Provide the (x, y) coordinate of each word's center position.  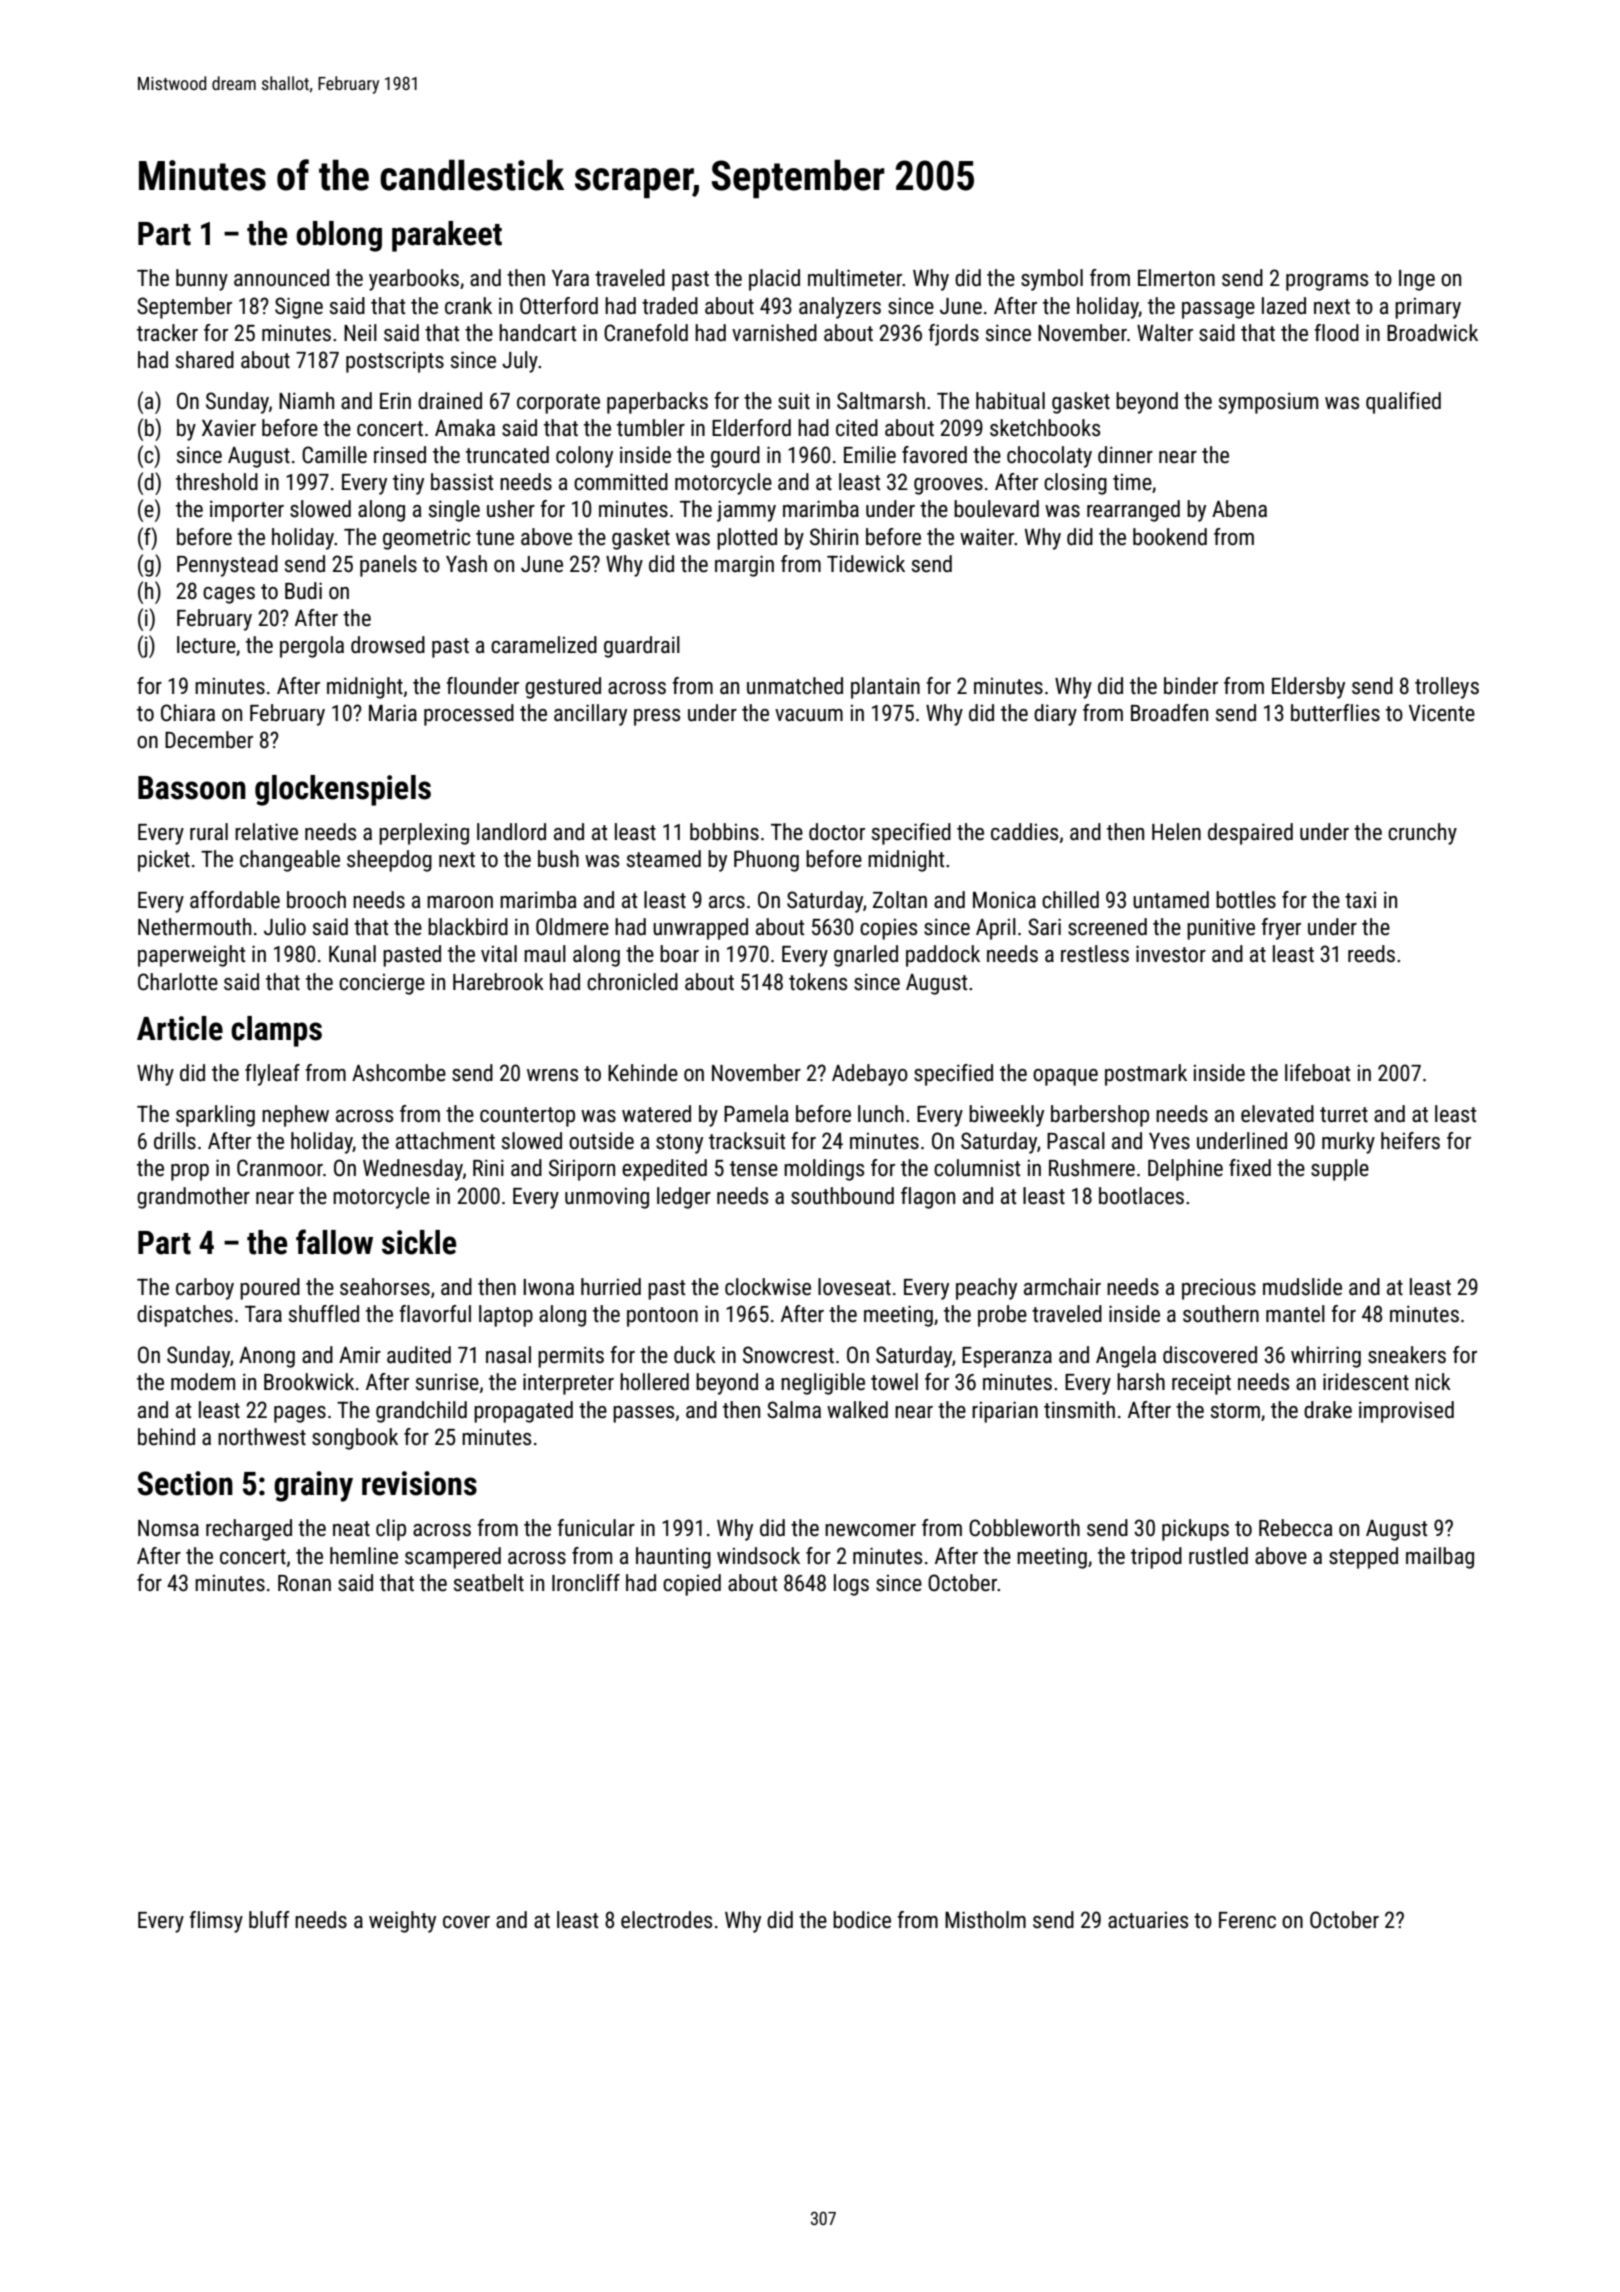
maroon (460, 902)
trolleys (1447, 688)
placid (774, 280)
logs (851, 1585)
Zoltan (900, 900)
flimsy (216, 1922)
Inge (1417, 280)
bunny (202, 280)
